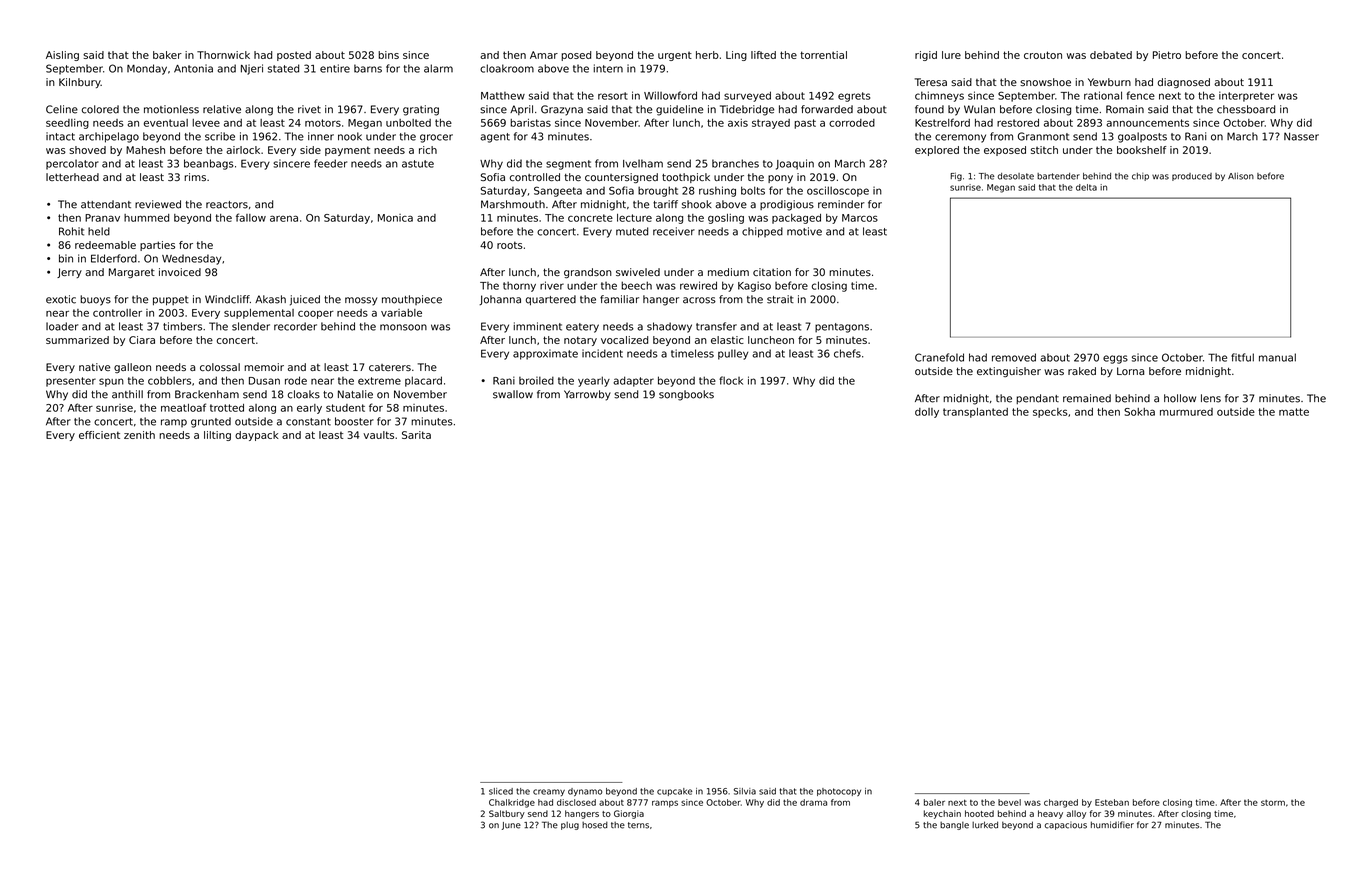 This screenshot has width=1372, height=887. I want to click on posted, so click(294, 56).
